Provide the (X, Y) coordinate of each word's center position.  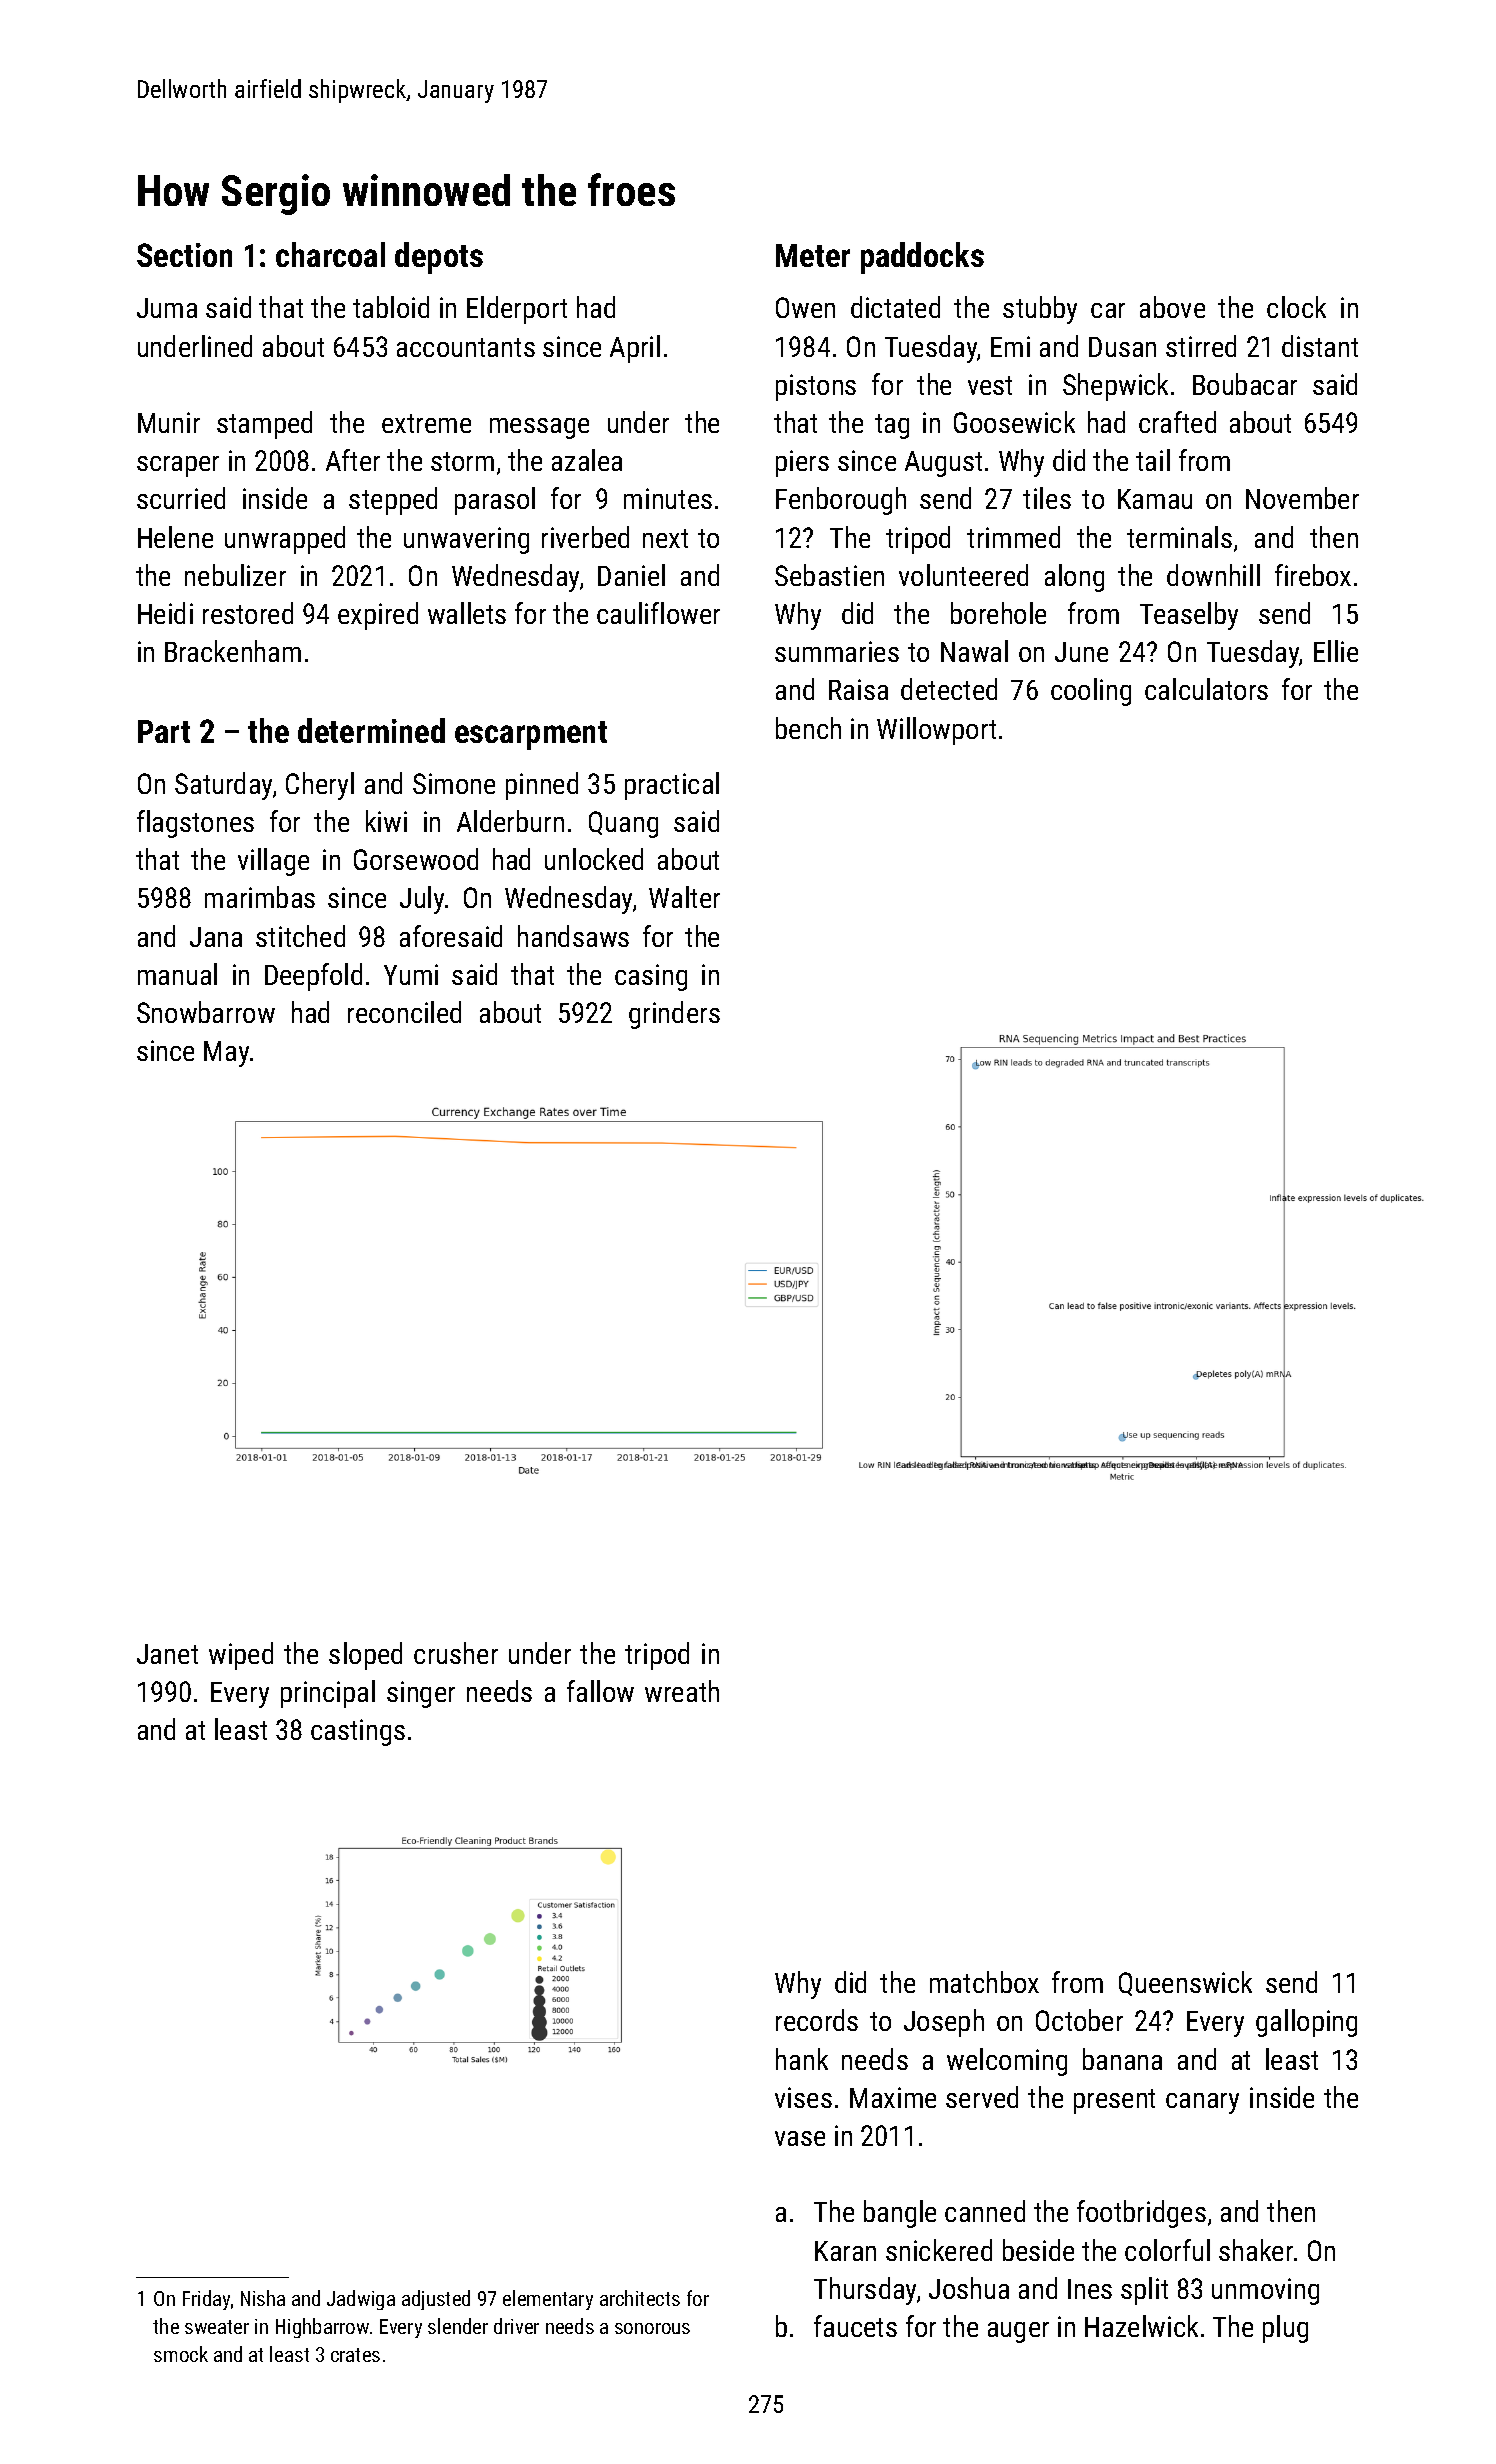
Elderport (517, 310)
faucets (855, 2326)
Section (184, 255)
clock (1296, 307)
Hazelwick (1141, 2326)
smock (181, 2354)
